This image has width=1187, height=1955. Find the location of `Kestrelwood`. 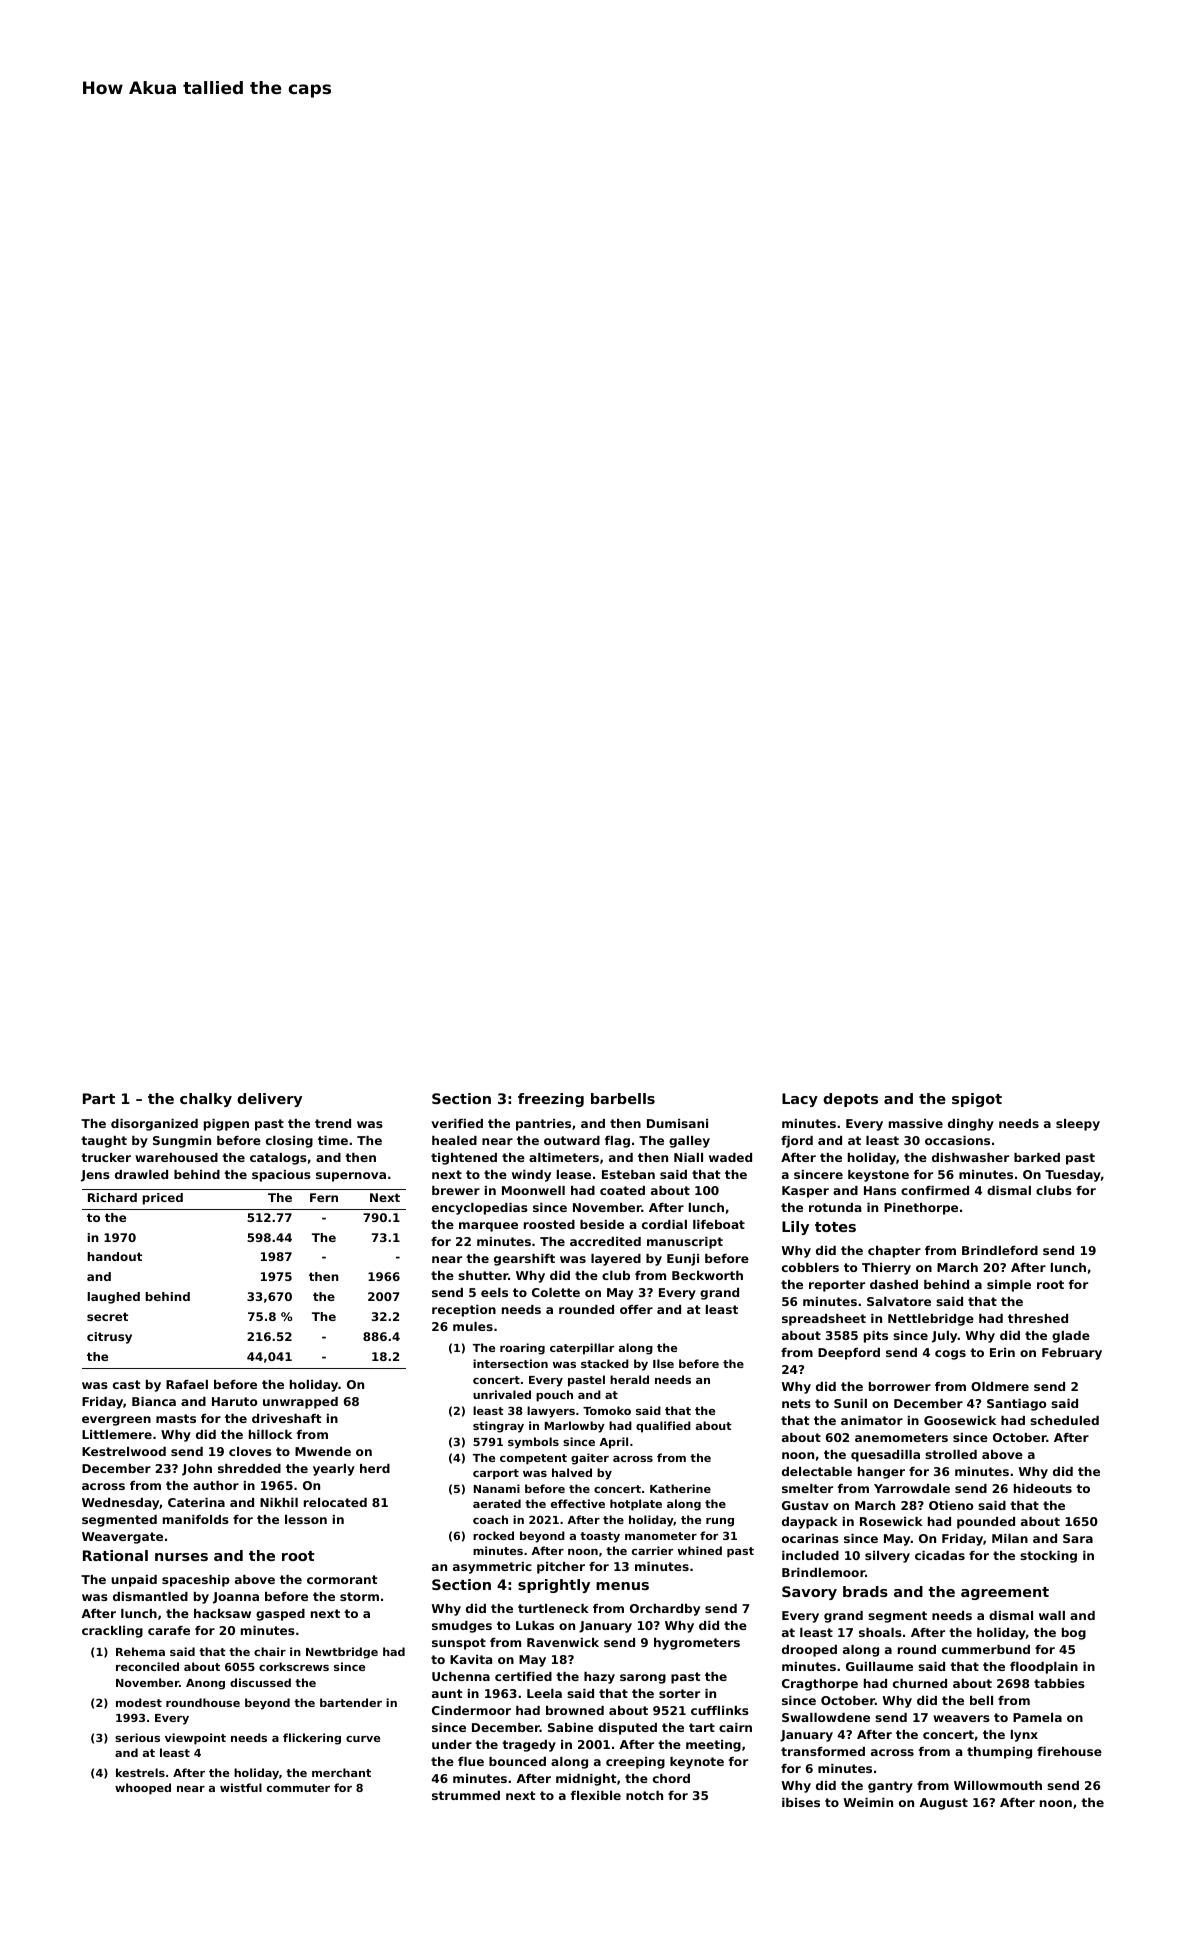

Kestrelwood is located at coordinates (124, 1451).
